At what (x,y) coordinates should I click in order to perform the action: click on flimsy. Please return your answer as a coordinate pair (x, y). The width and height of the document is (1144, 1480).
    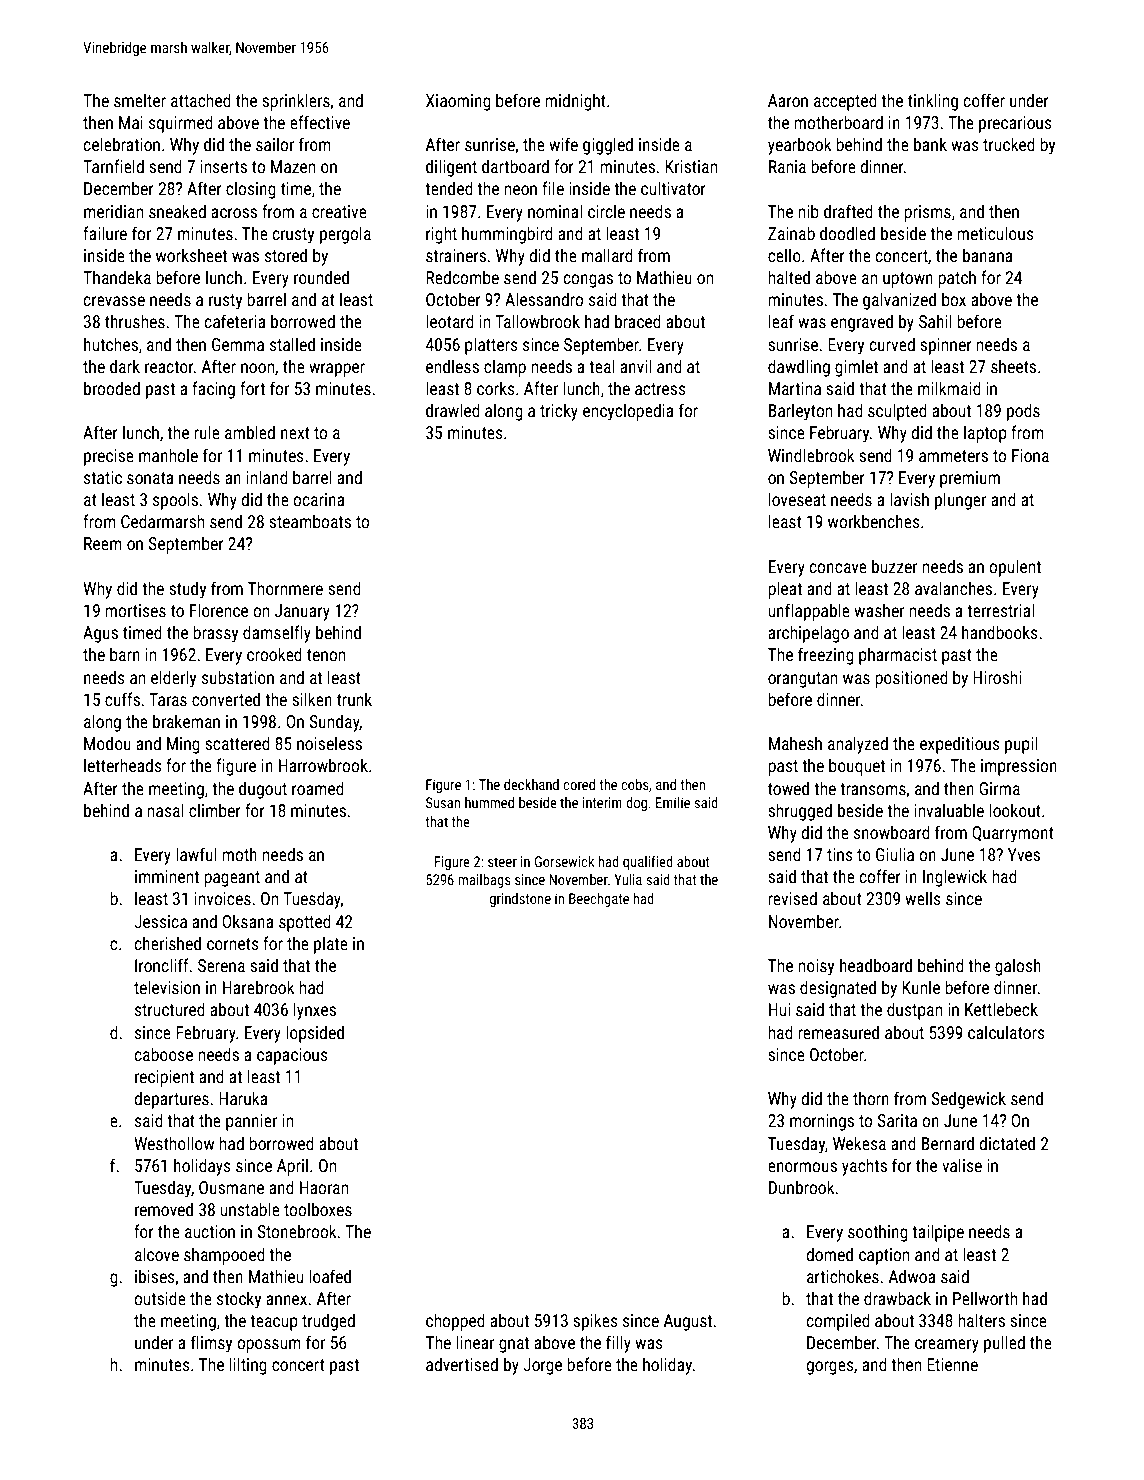
    Looking at the image, I should click on (211, 1344).
